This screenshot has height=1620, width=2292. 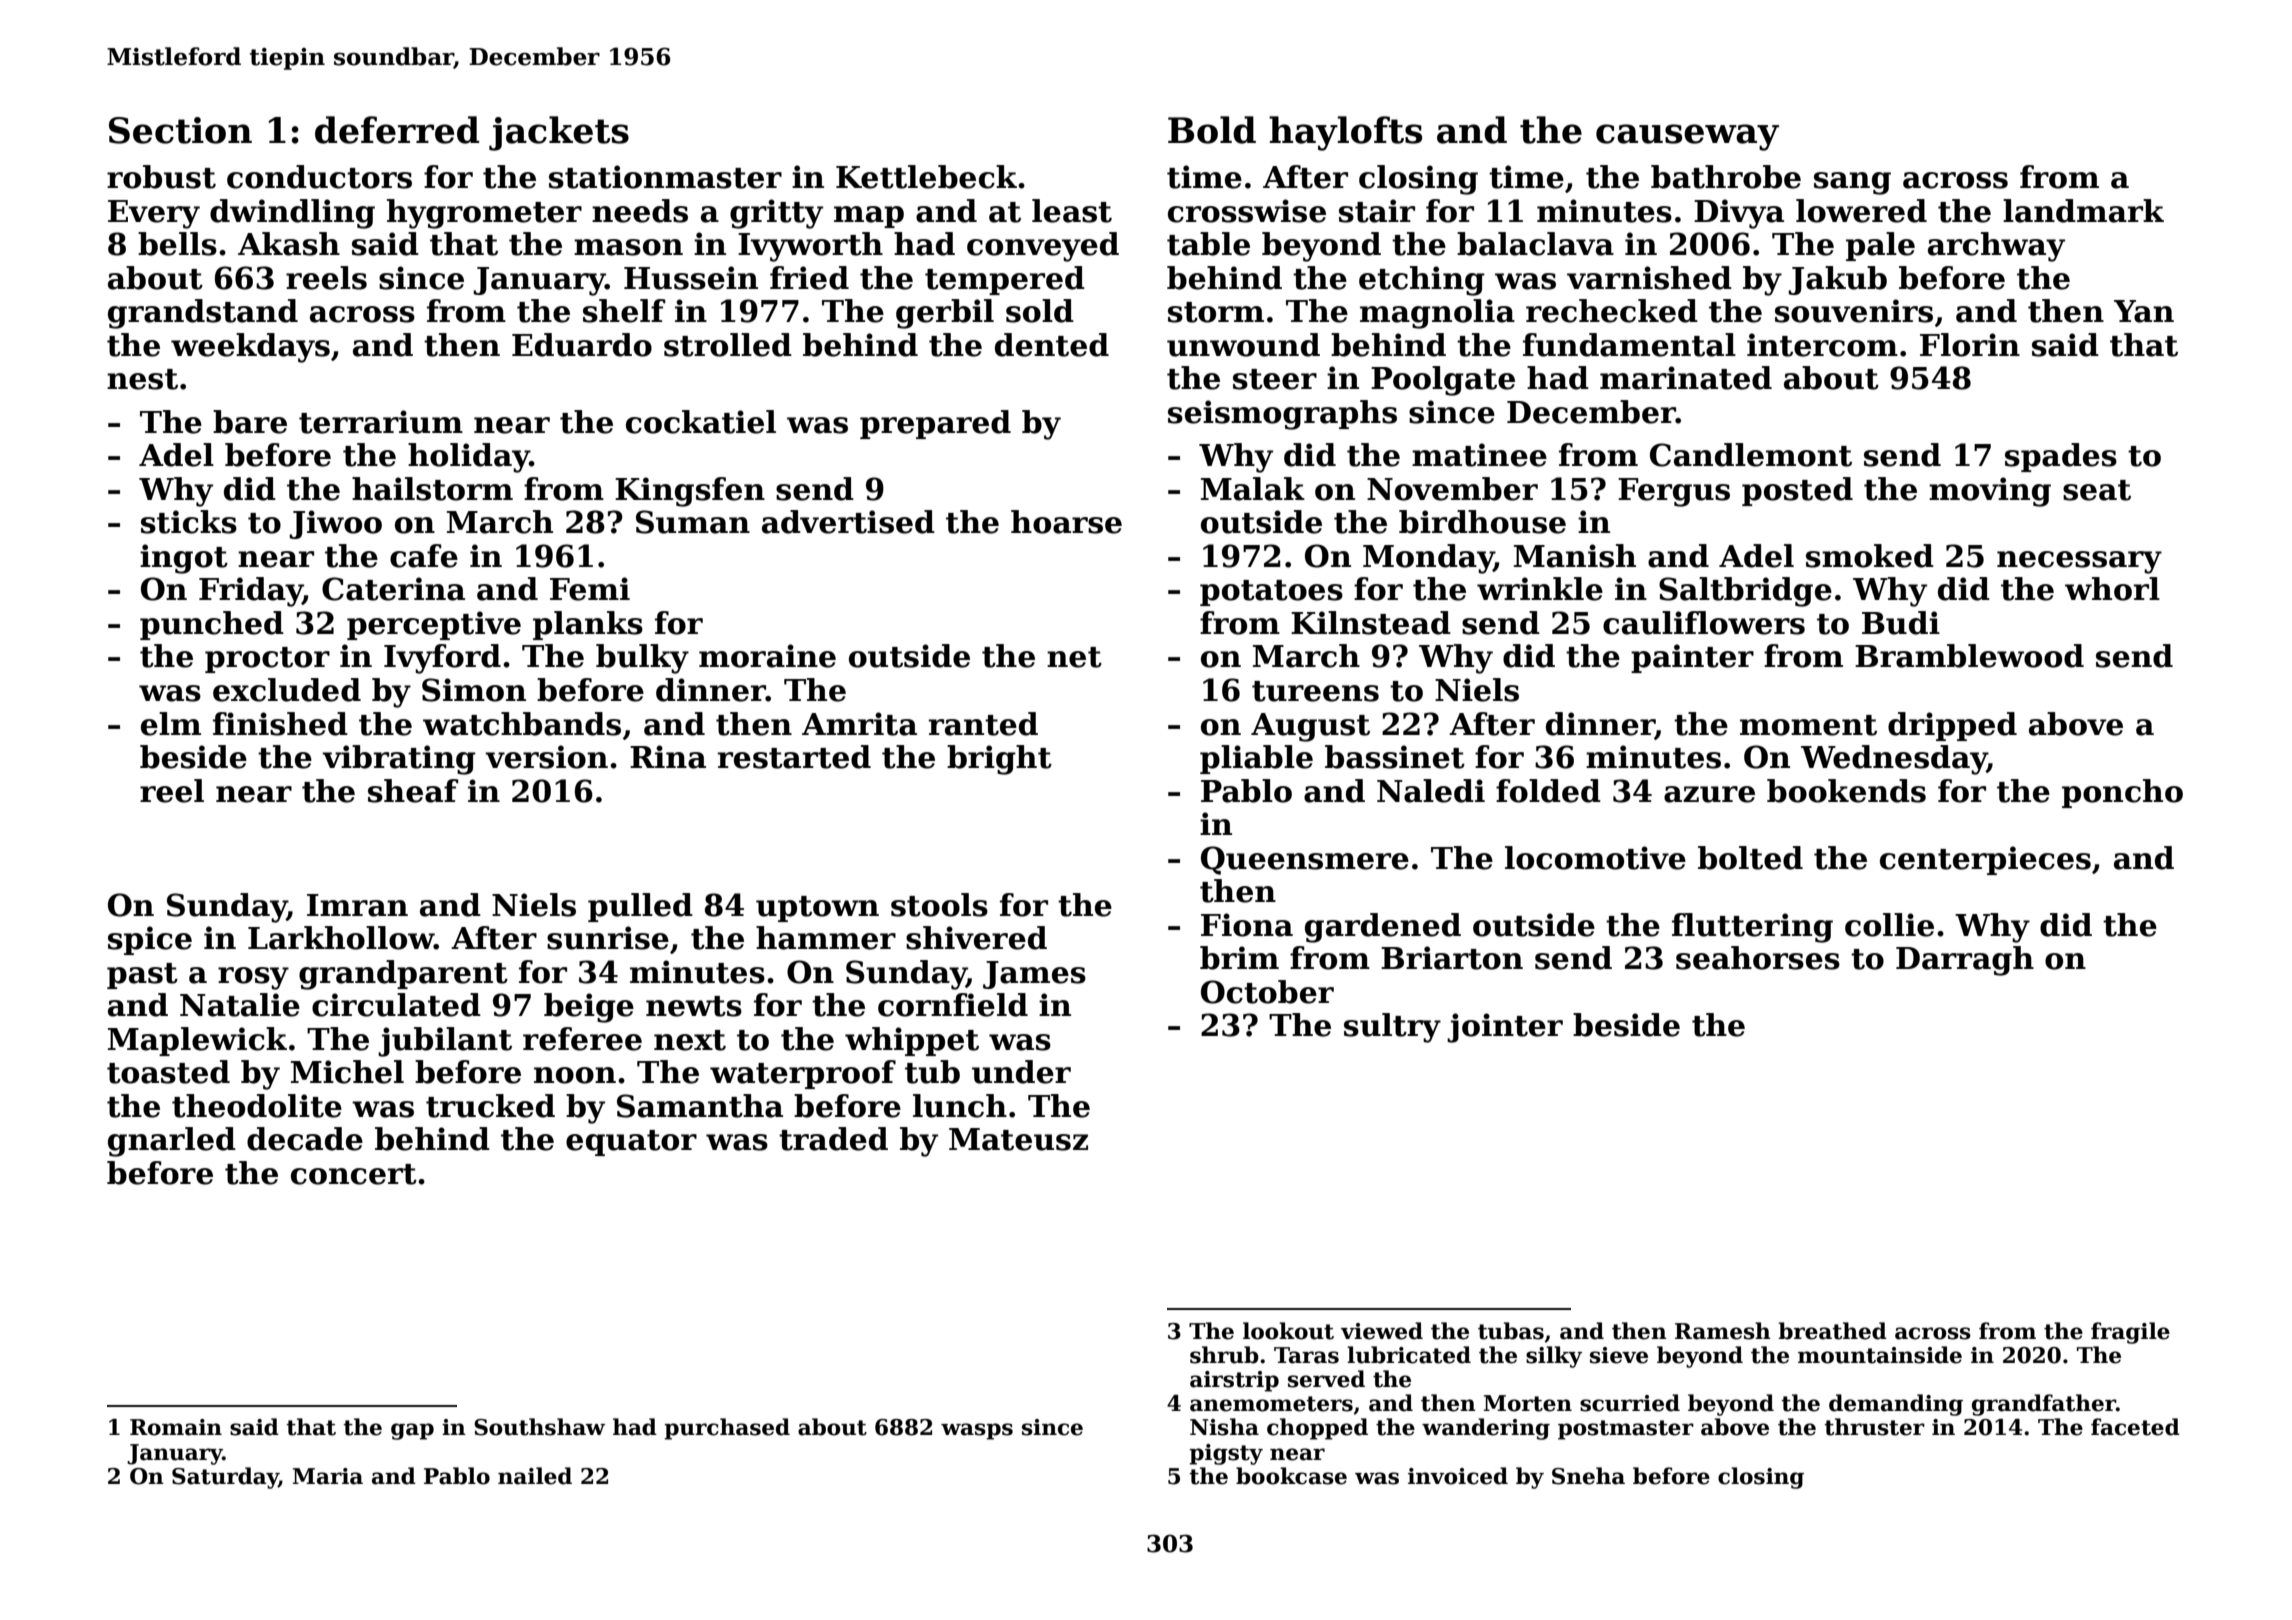 I want to click on Budi, so click(x=1901, y=623).
